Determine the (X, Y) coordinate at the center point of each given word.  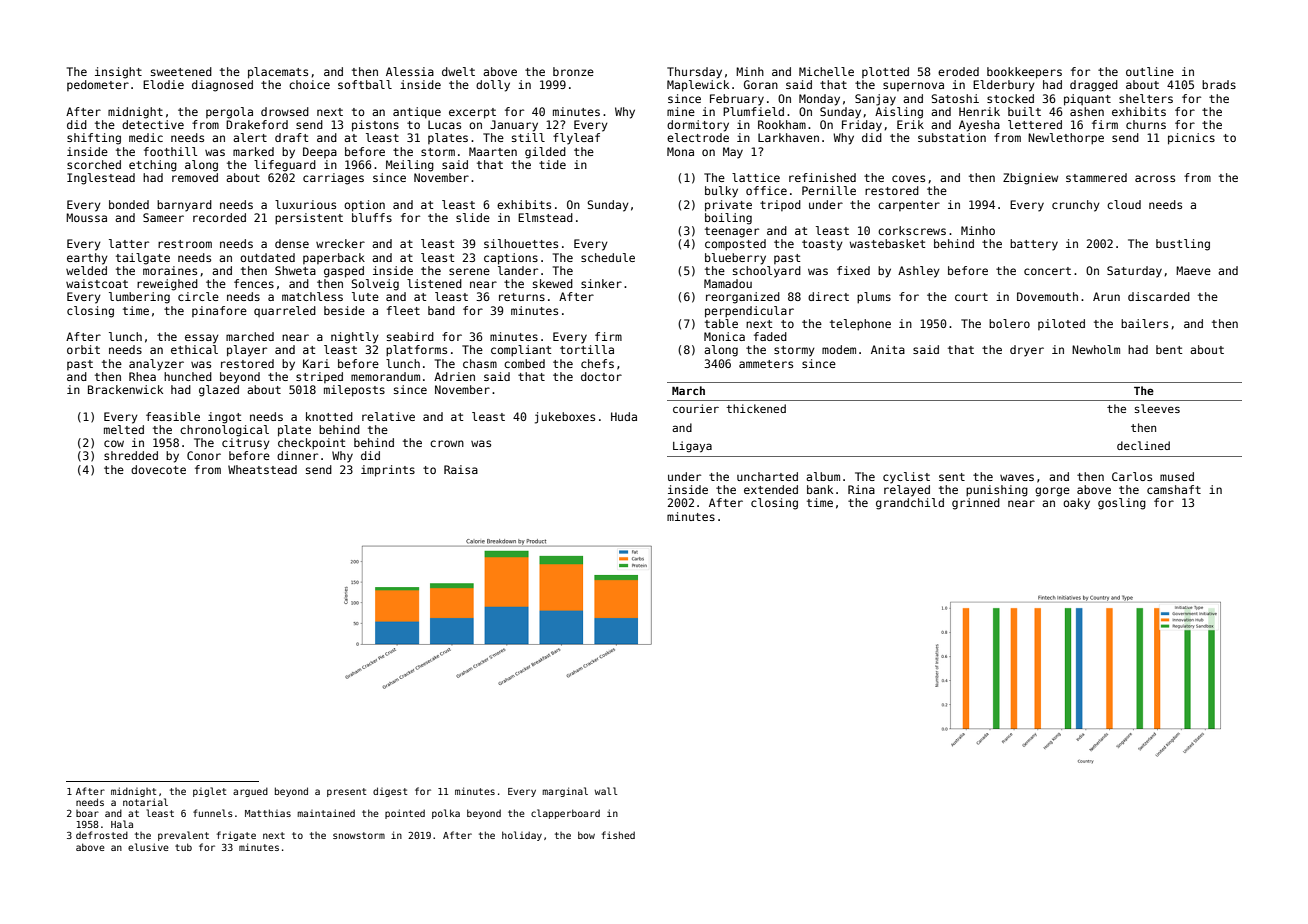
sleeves (1157, 408)
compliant (521, 351)
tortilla (587, 349)
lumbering (139, 298)
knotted (329, 416)
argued (250, 792)
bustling (1183, 245)
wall (606, 791)
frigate (236, 836)
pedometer (98, 85)
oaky (1076, 504)
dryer (1027, 351)
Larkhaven (788, 137)
